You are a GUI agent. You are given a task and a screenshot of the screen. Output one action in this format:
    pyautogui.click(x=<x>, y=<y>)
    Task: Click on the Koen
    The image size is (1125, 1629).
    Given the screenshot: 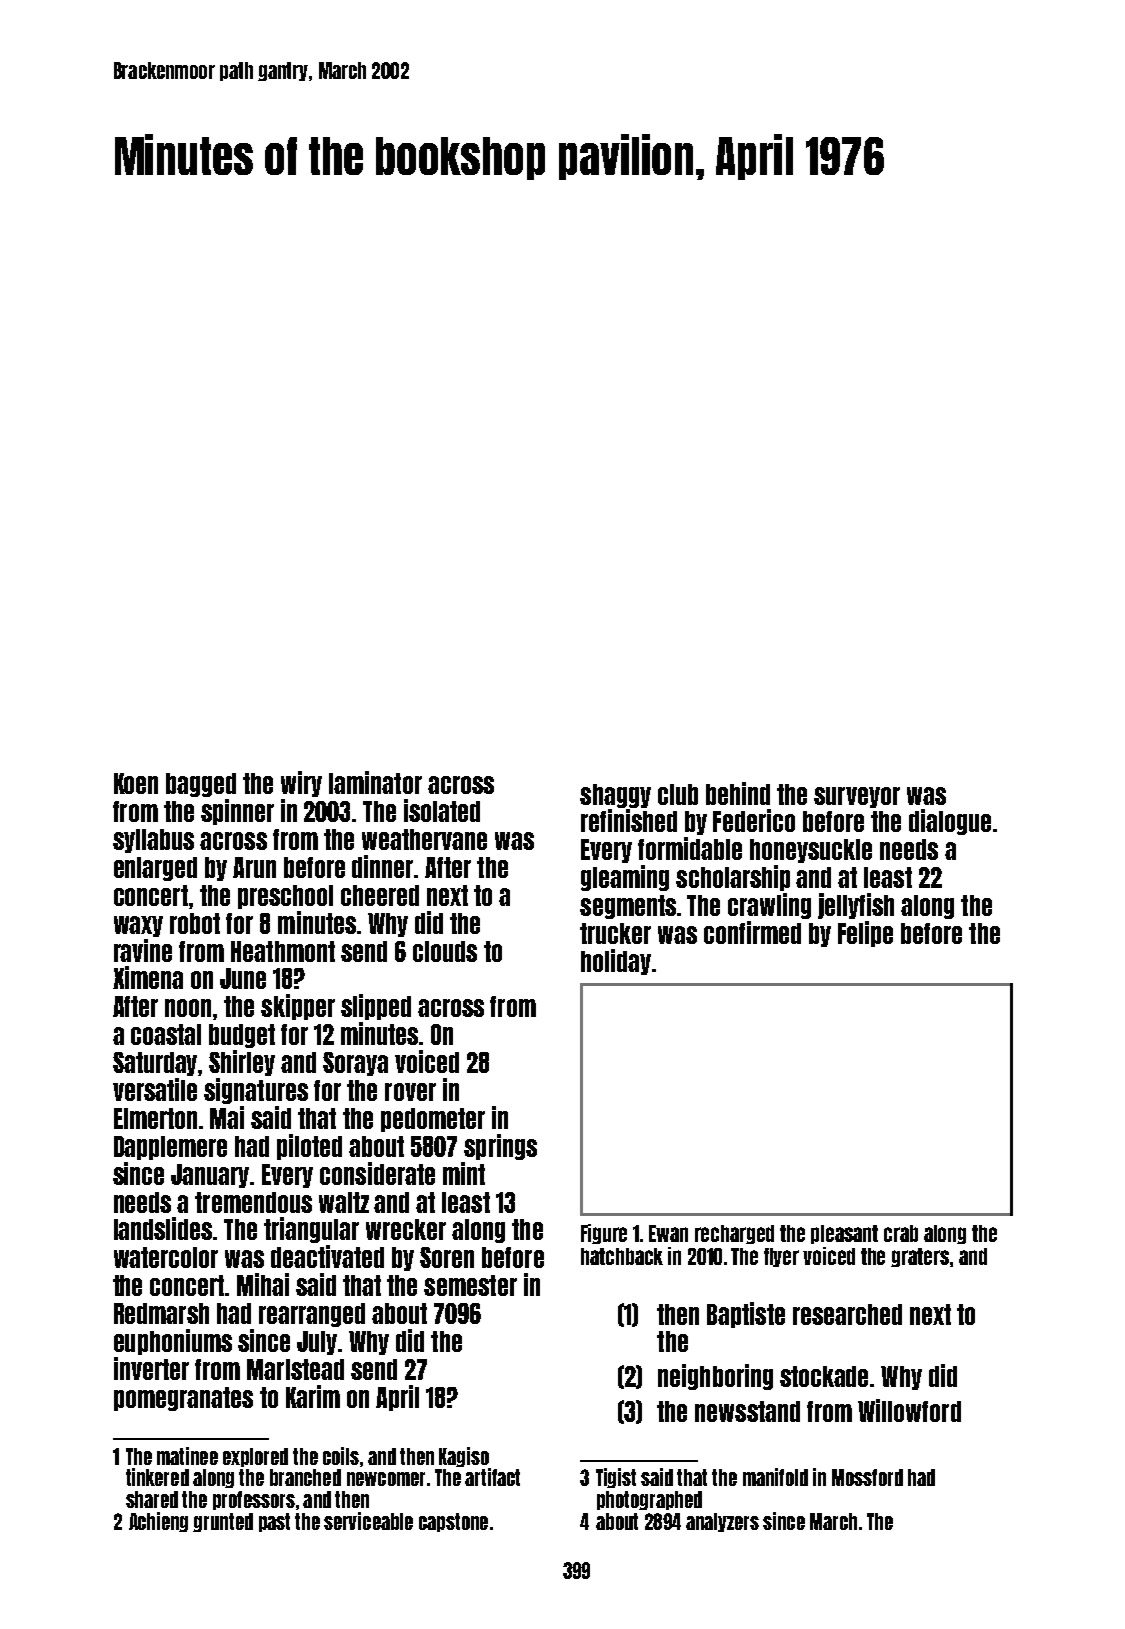 What is the action you would take?
    pyautogui.click(x=136, y=783)
